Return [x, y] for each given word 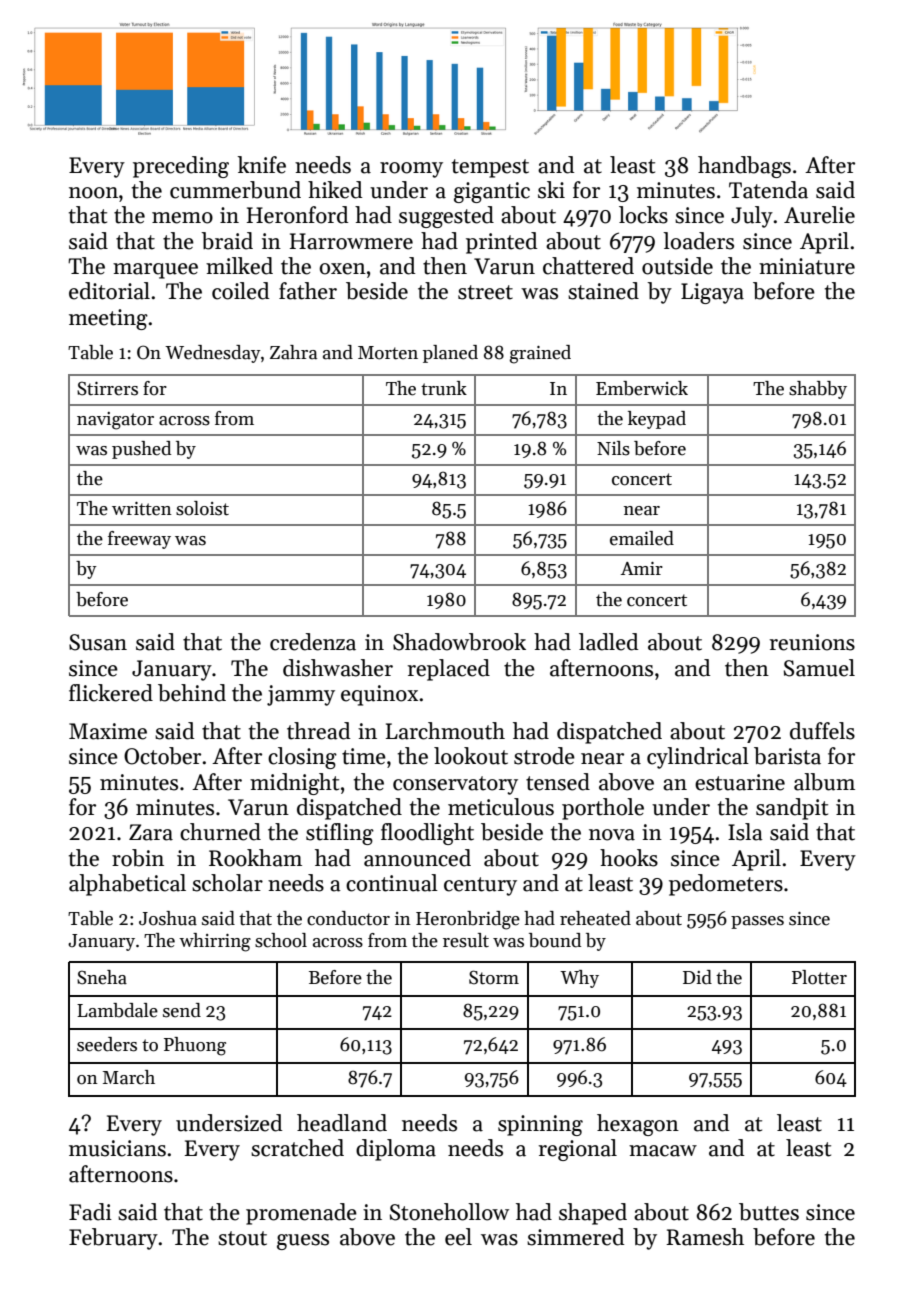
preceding [181, 167]
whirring [215, 942]
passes [757, 922]
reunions [812, 642]
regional [578, 1150]
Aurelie [819, 215]
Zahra [293, 352]
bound [555, 940]
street [485, 292]
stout [242, 1238]
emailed [642, 538]
